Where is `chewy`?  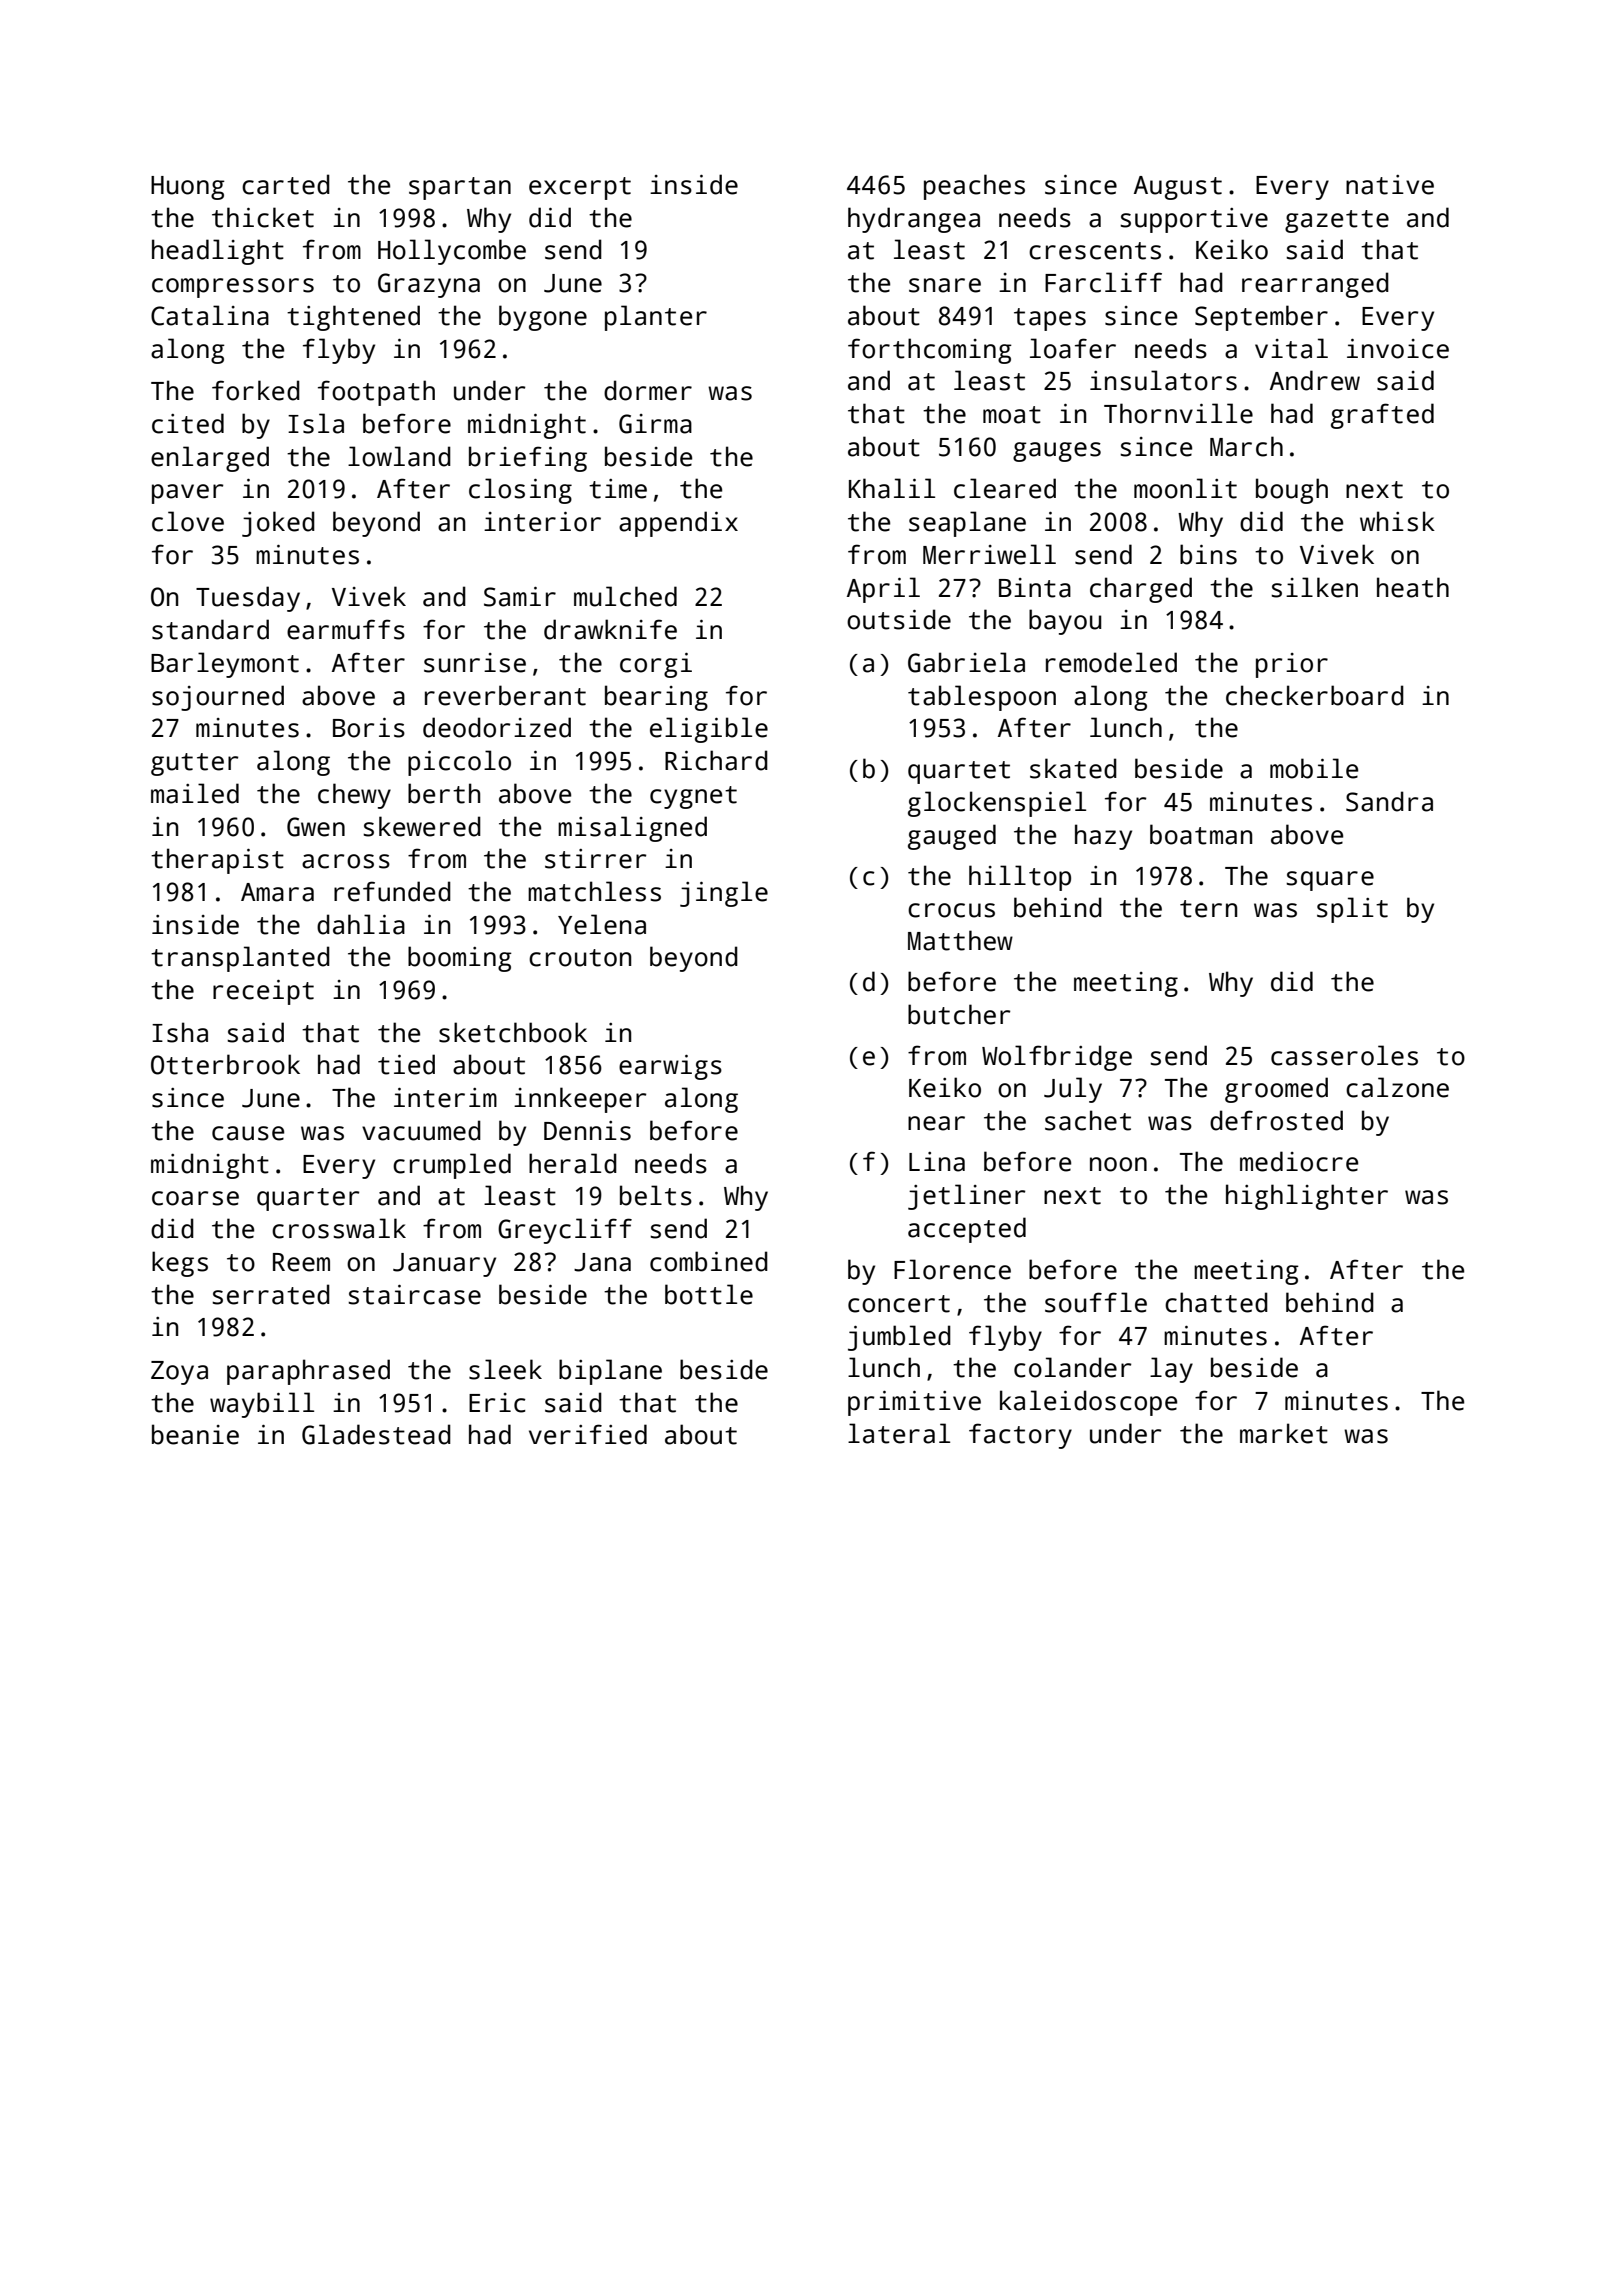
chewy is located at coordinates (354, 796).
